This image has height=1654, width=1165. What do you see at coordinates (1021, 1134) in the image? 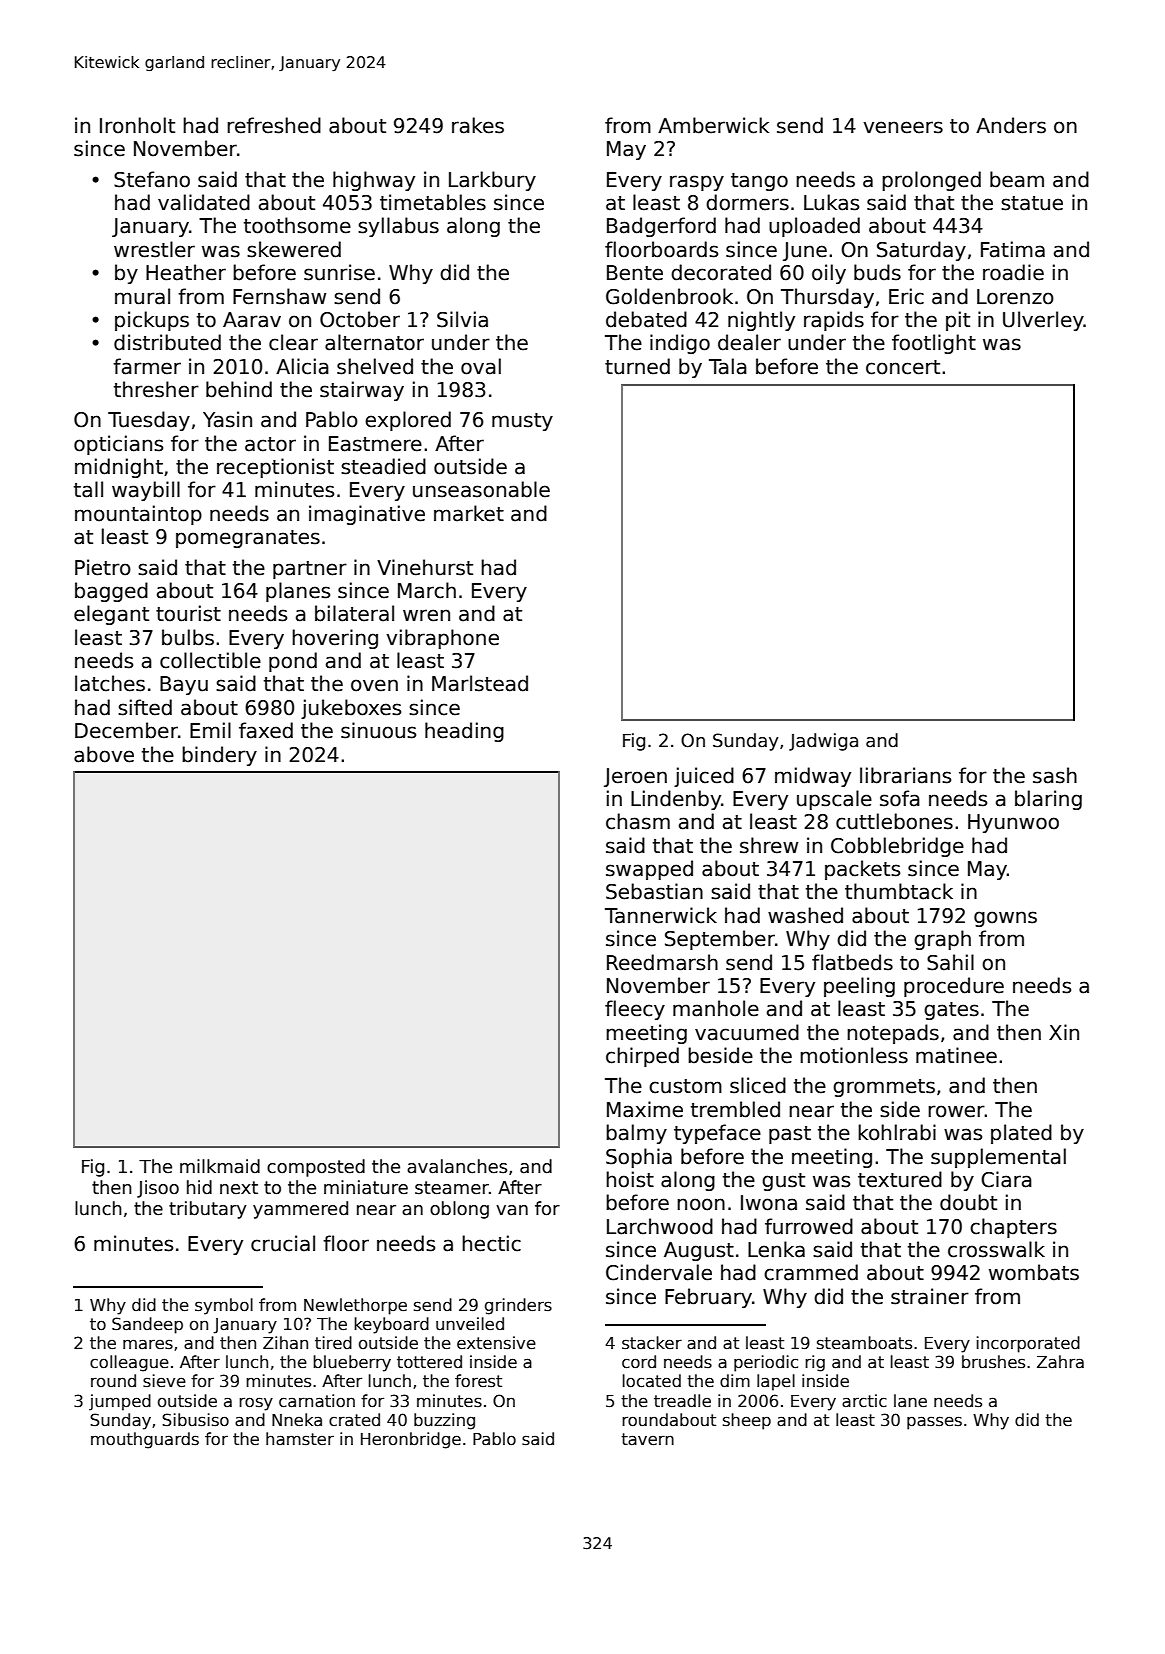
I see `plated` at bounding box center [1021, 1134].
